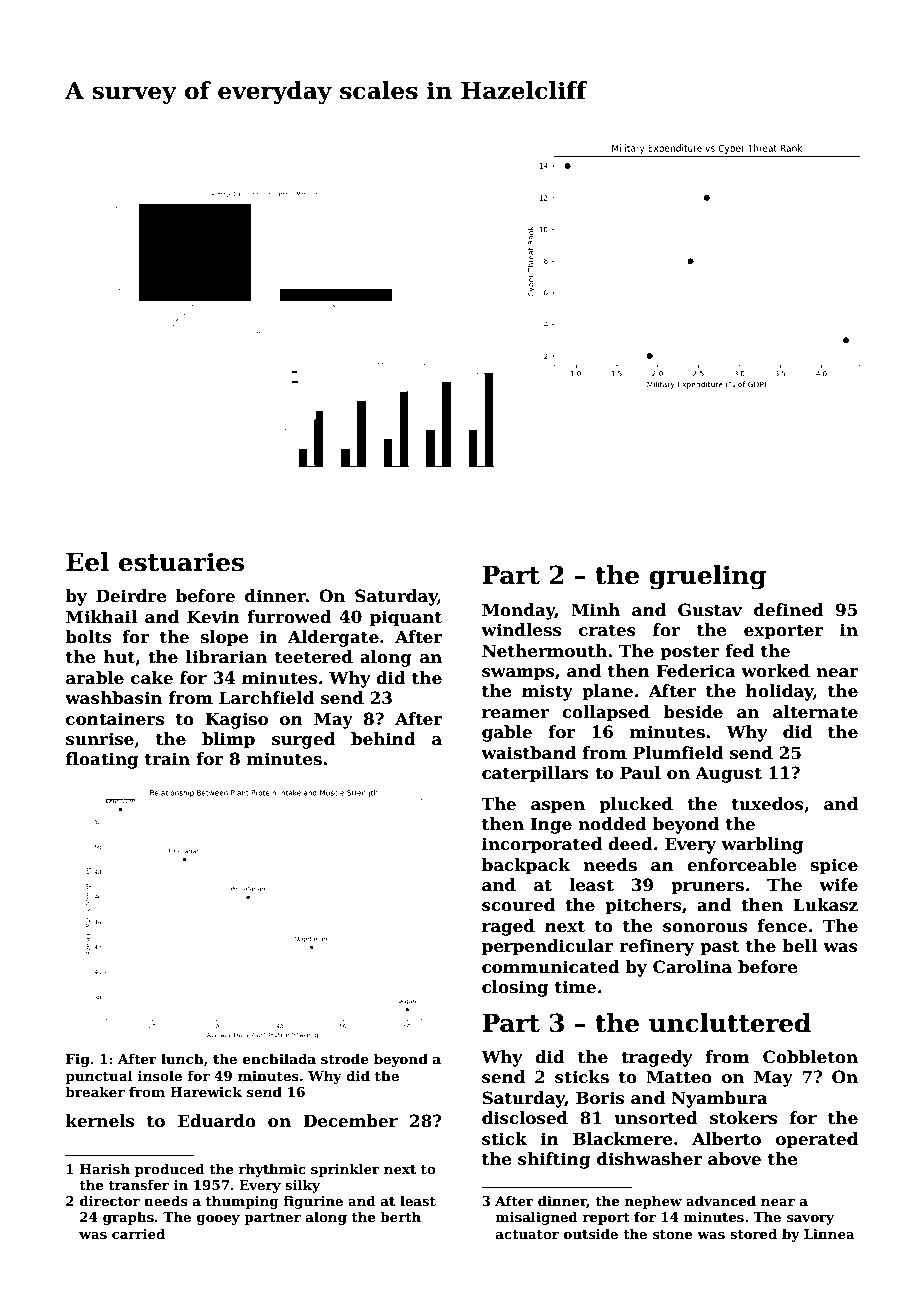 The width and height of the page is (924, 1308). Describe the element at coordinates (696, 671) in the page. I see `Federica` at that location.
